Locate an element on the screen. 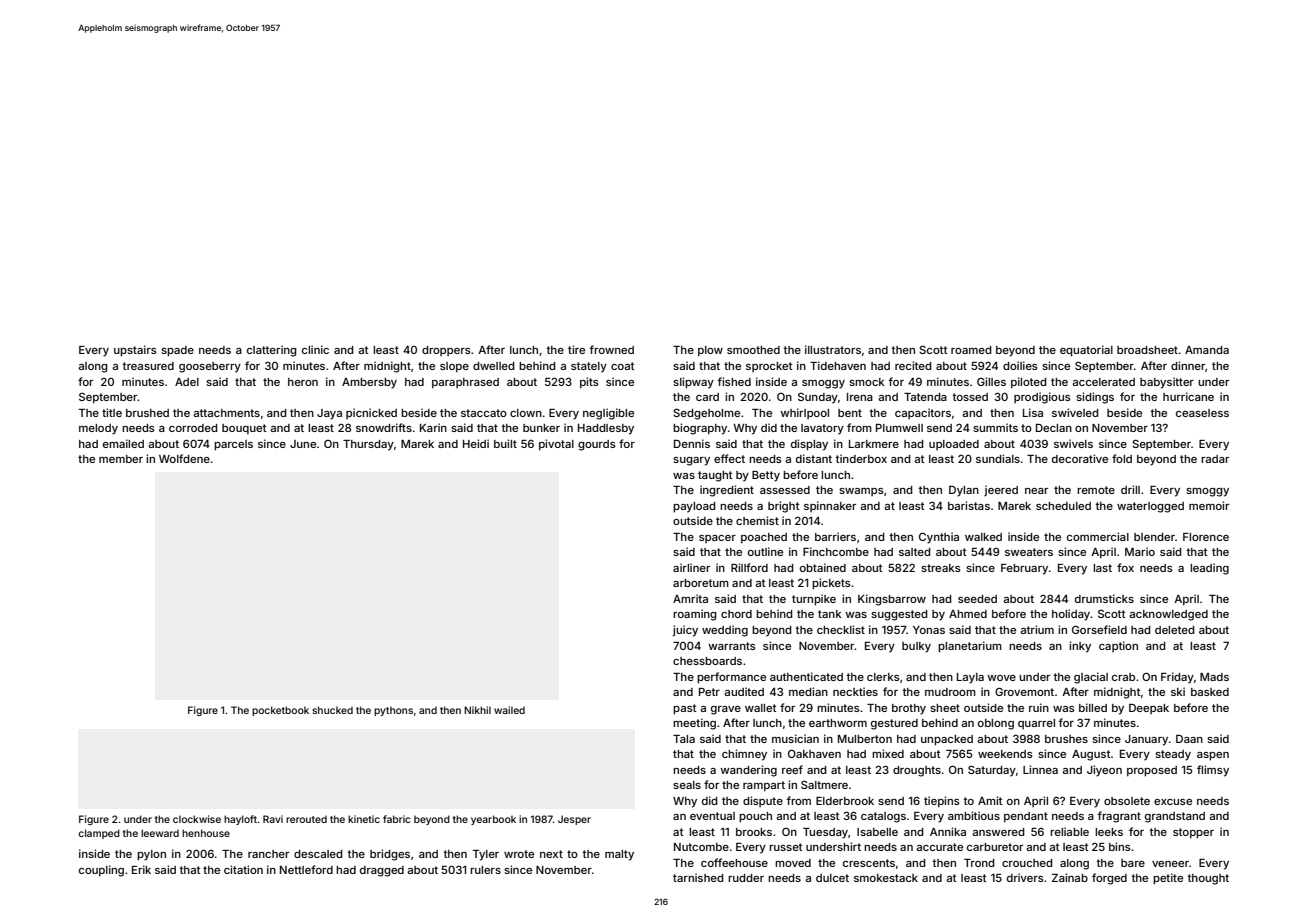  coupling is located at coordinates (101, 871).
